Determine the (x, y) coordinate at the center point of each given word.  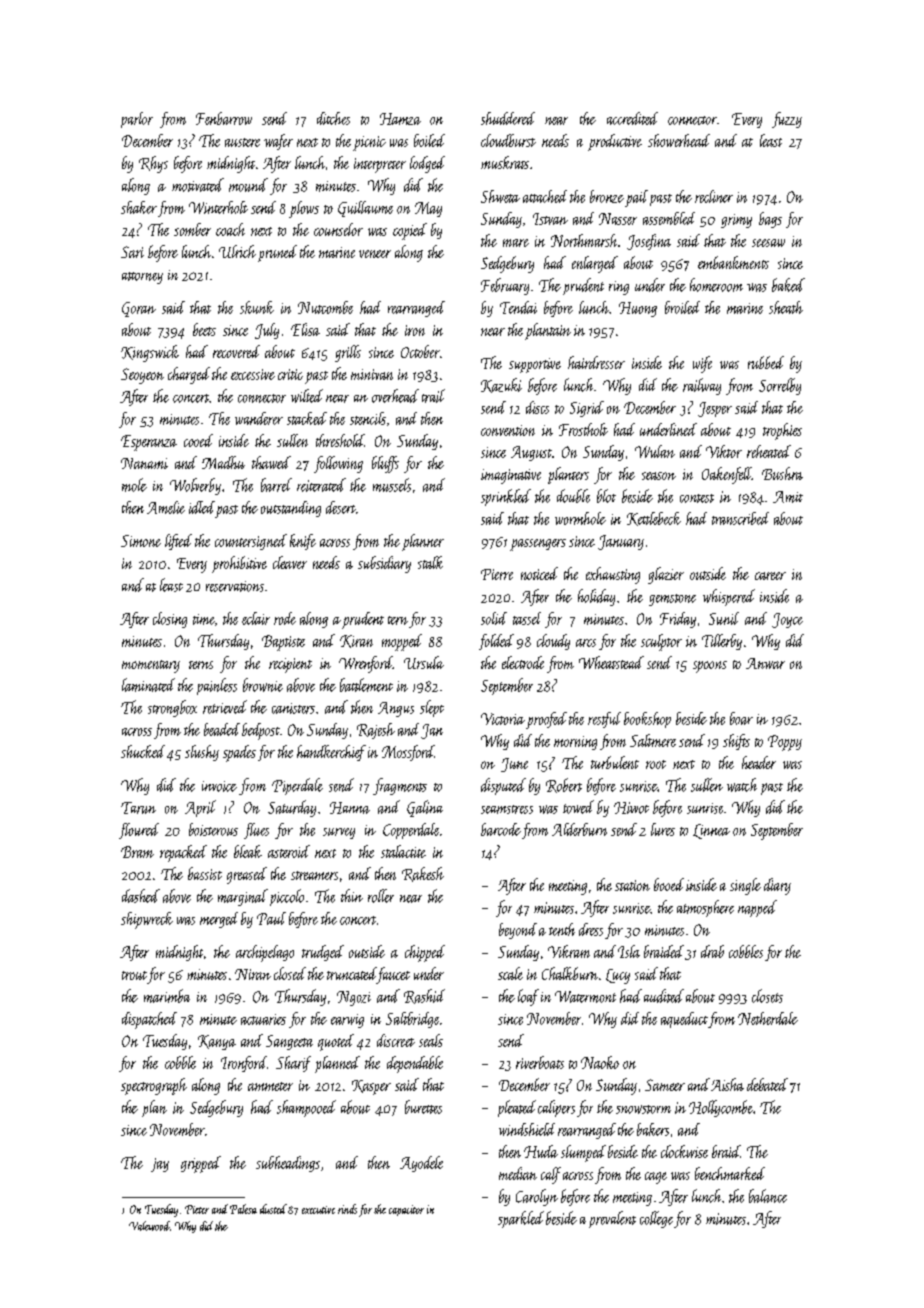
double (573, 496)
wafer (278, 142)
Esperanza (149, 443)
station (632, 885)
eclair (256, 618)
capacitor (406, 1210)
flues (256, 831)
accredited (632, 118)
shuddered (508, 118)
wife (702, 364)
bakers (653, 1129)
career (770, 576)
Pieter (197, 1209)
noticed (539, 573)
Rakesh (423, 874)
